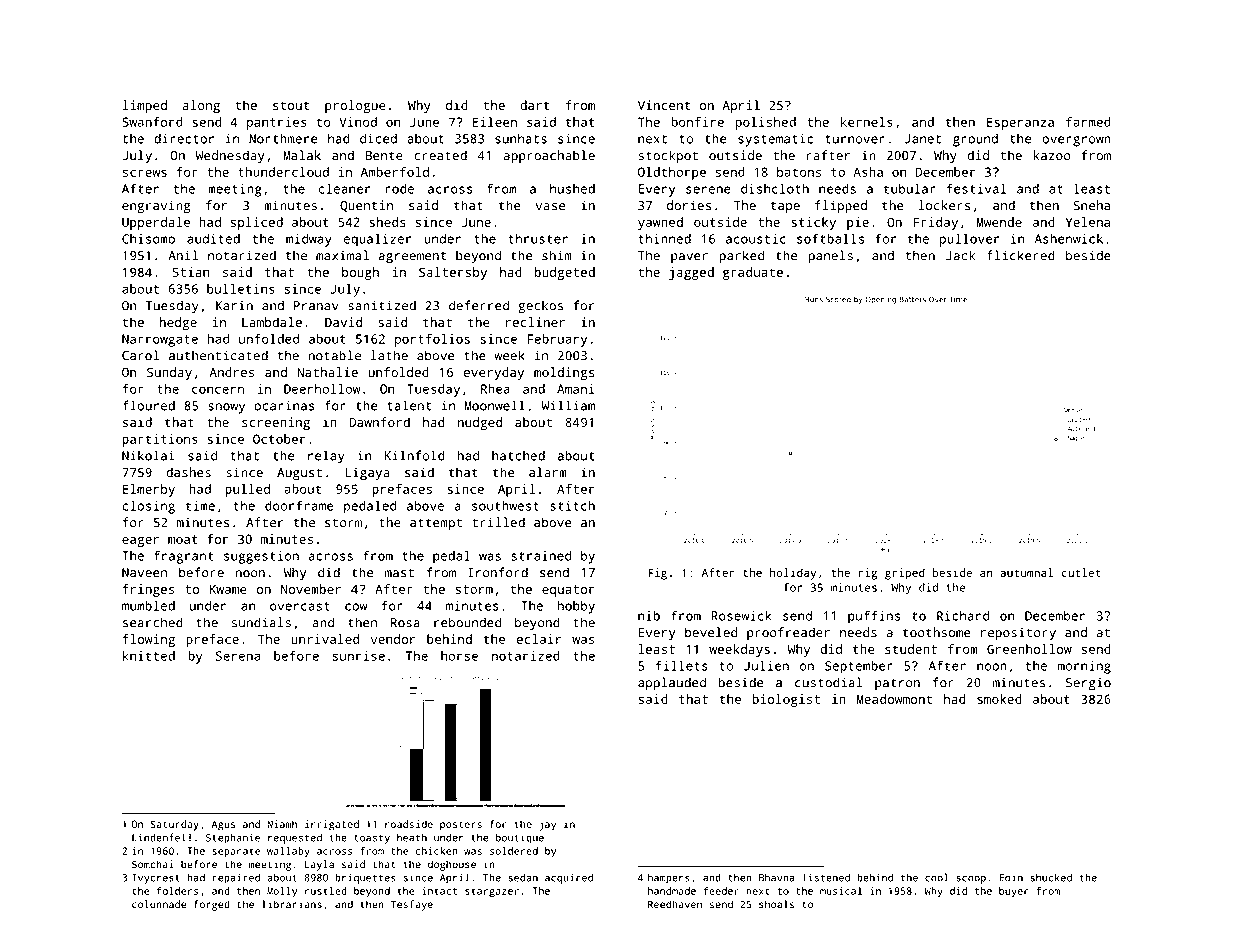 This screenshot has width=1233, height=952. What do you see at coordinates (1088, 122) in the screenshot?
I see `farmed` at bounding box center [1088, 122].
